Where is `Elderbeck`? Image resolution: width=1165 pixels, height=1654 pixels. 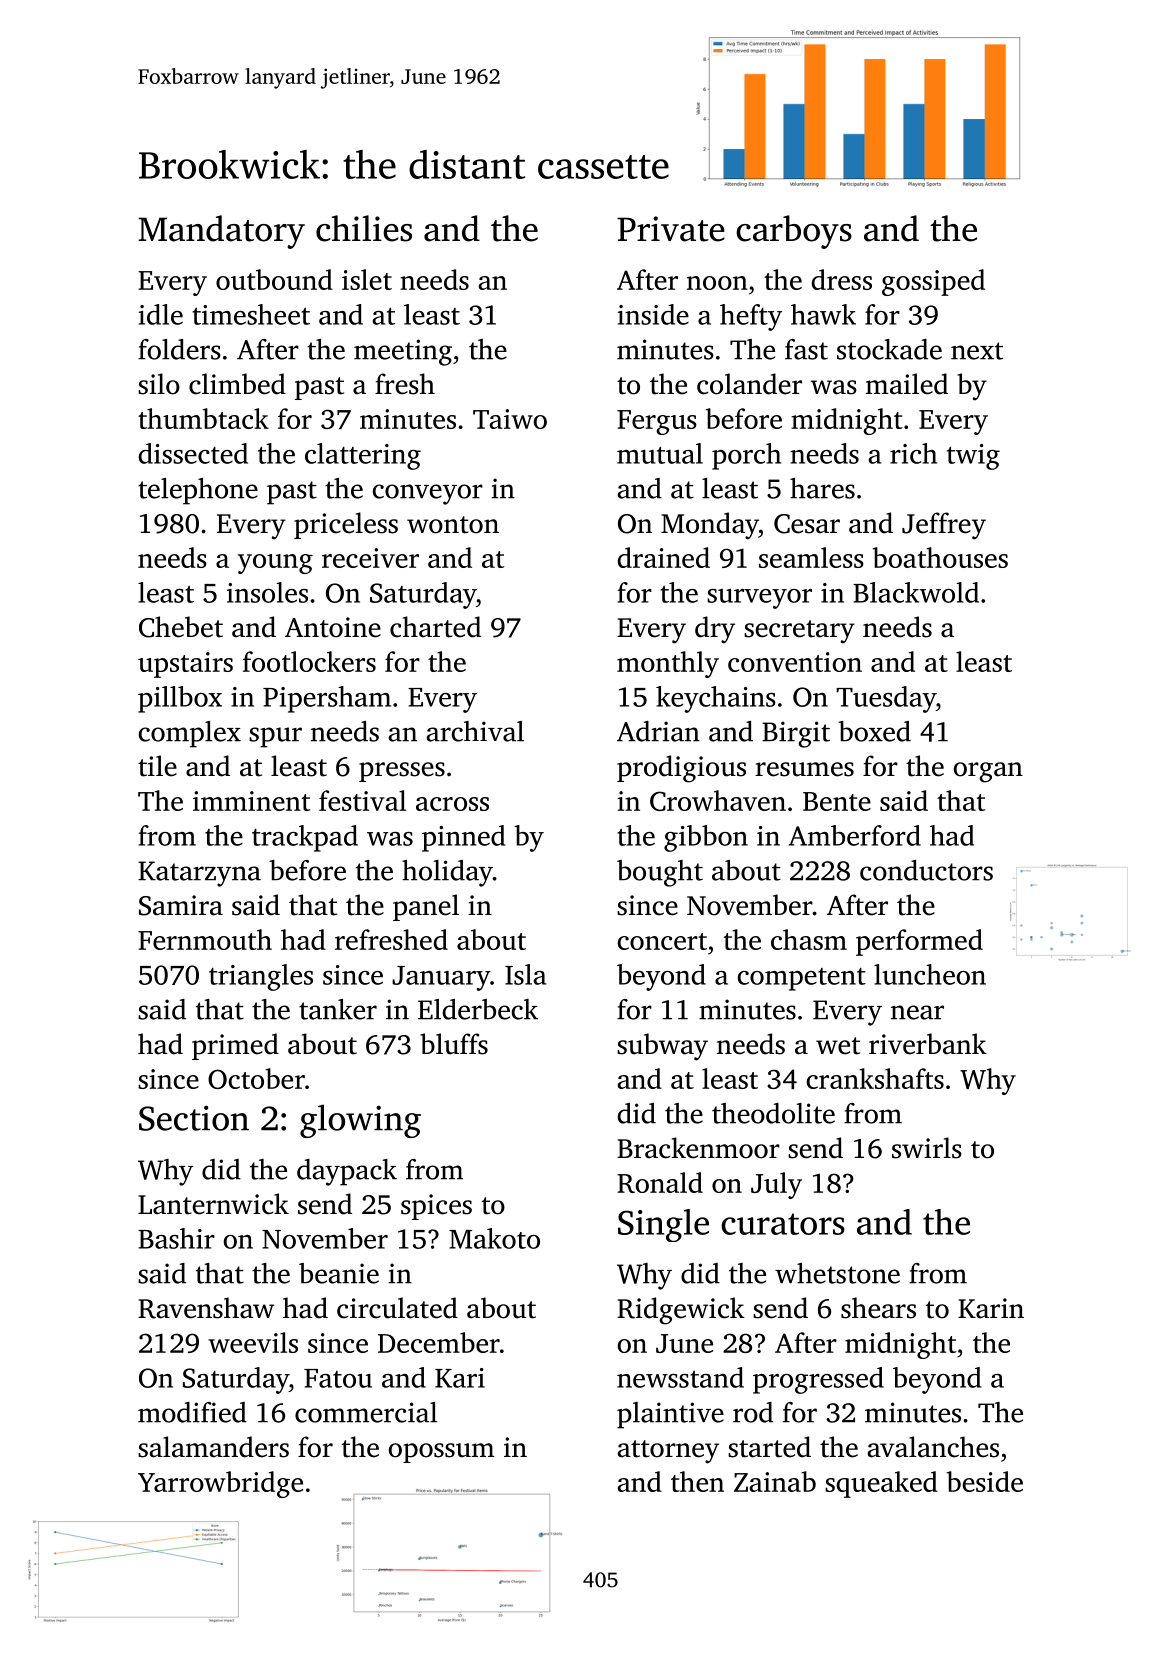
Elderbeck is located at coordinates (478, 1009).
